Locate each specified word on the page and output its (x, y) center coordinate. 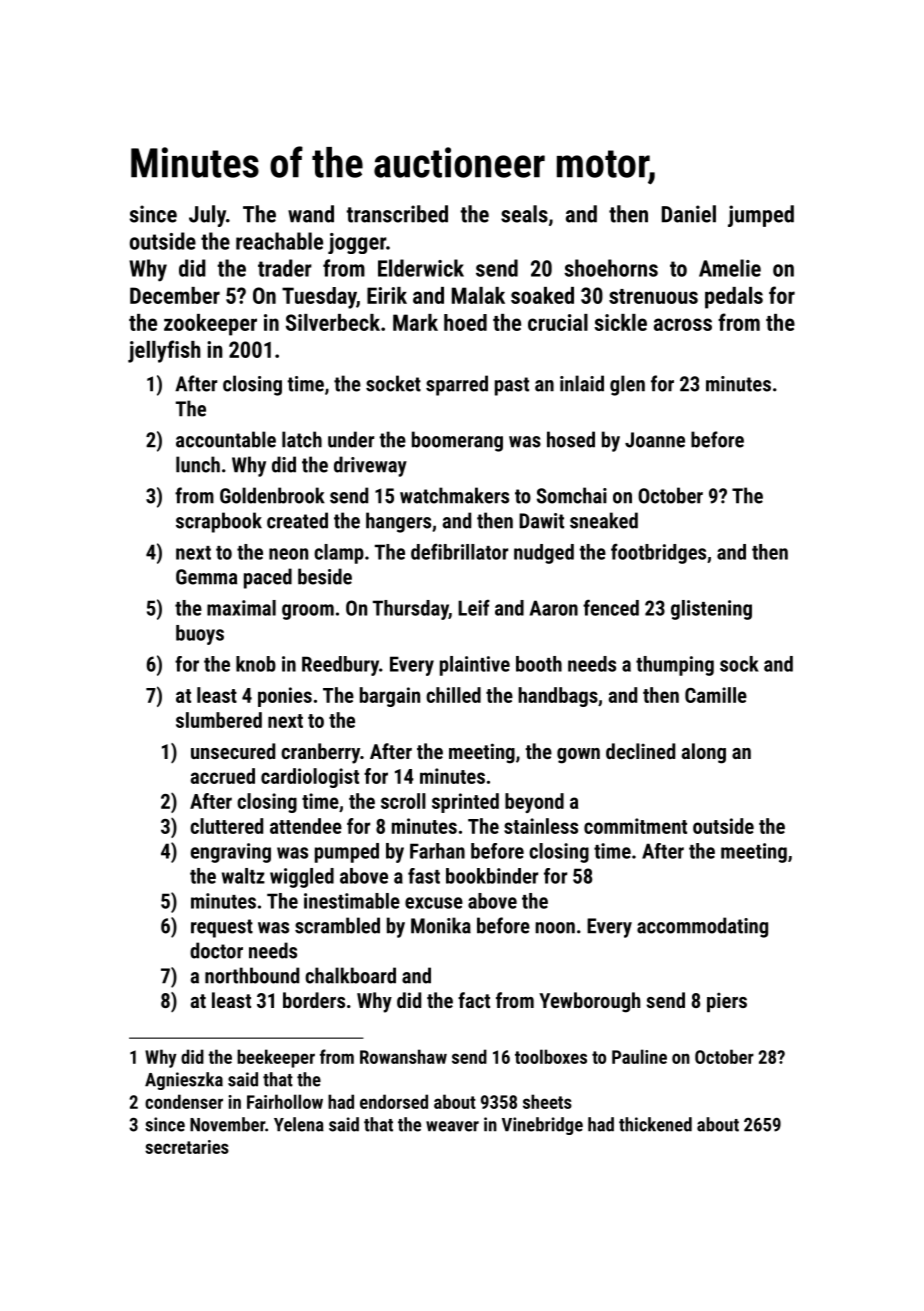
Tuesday (319, 298)
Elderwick (421, 268)
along (704, 753)
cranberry (320, 753)
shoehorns (611, 268)
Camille (716, 695)
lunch (198, 464)
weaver (452, 1126)
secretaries (187, 1147)
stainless (541, 826)
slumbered (219, 720)
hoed (465, 322)
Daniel (689, 214)
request (222, 928)
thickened (655, 1124)
